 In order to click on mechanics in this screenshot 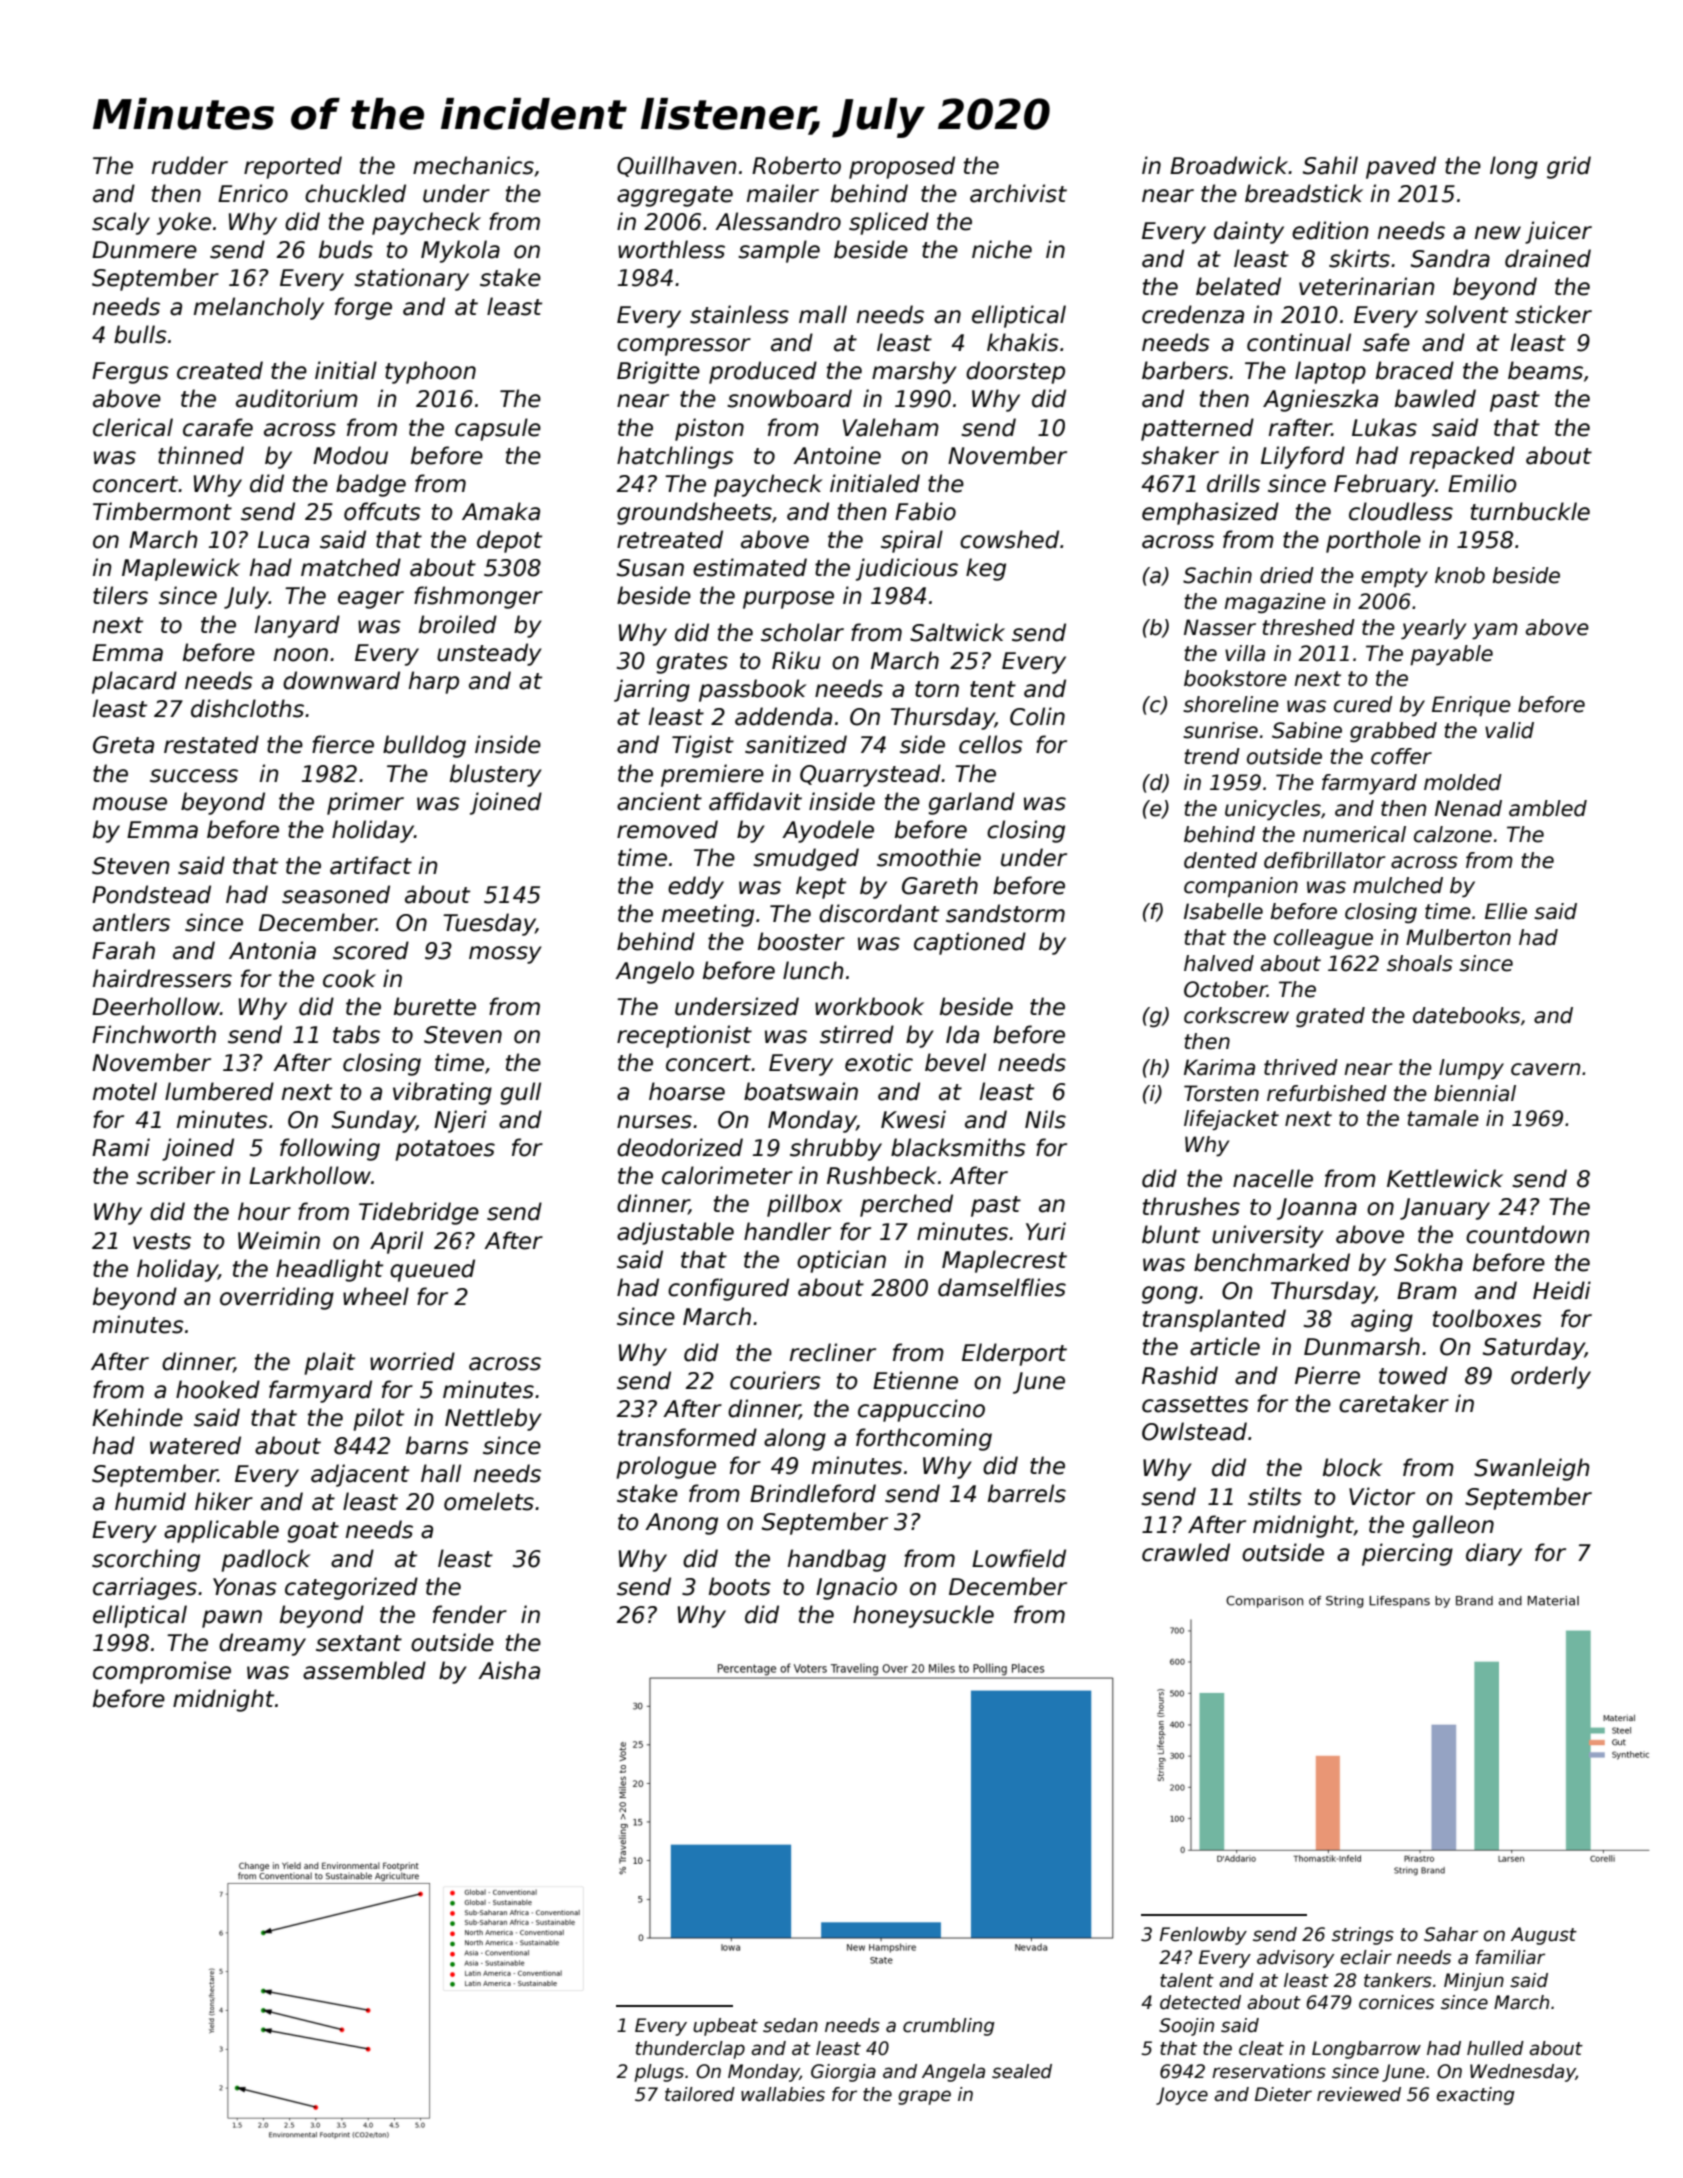, I will do `click(473, 165)`.
